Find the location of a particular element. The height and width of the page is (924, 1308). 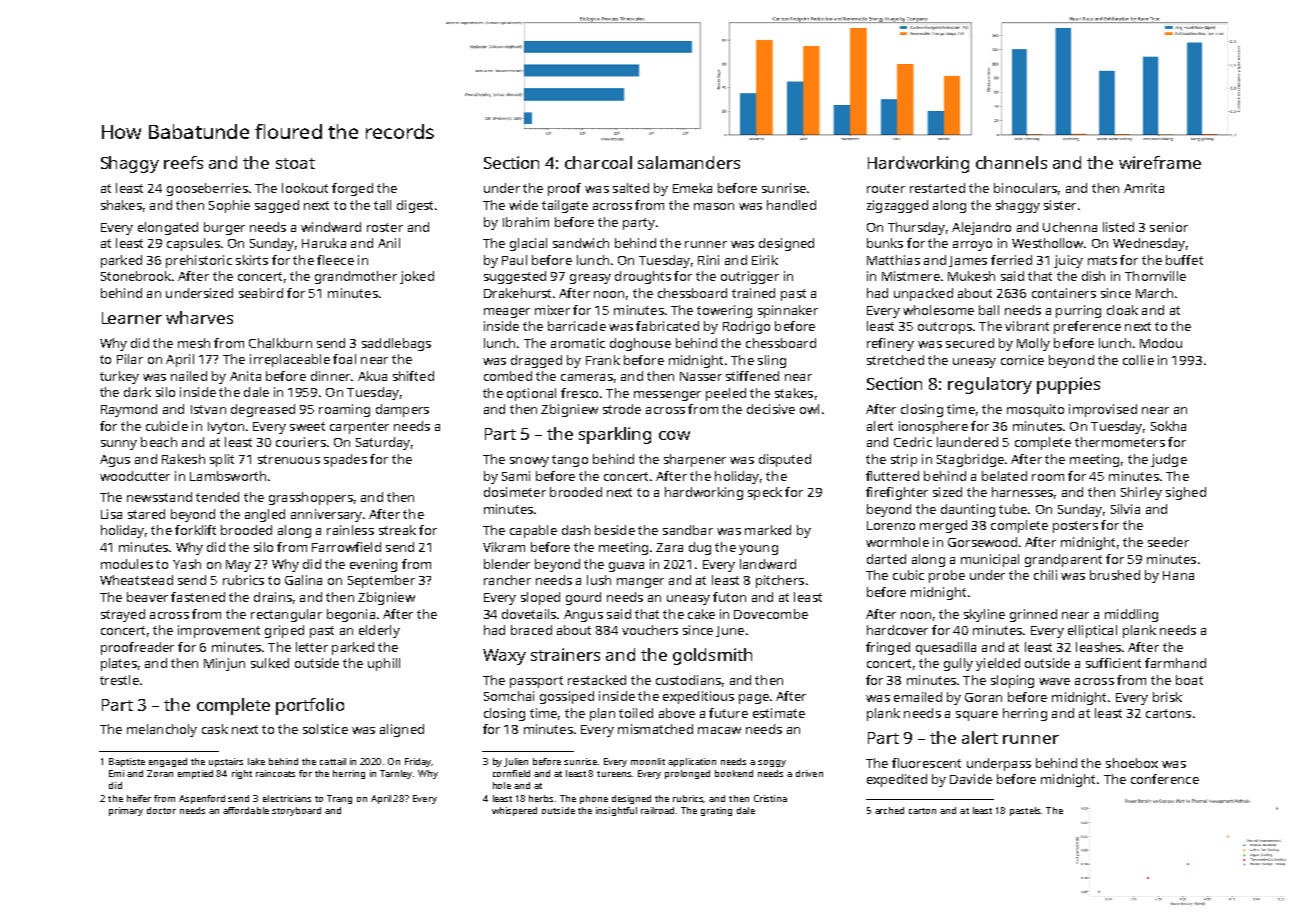

spades is located at coordinates (345, 460).
